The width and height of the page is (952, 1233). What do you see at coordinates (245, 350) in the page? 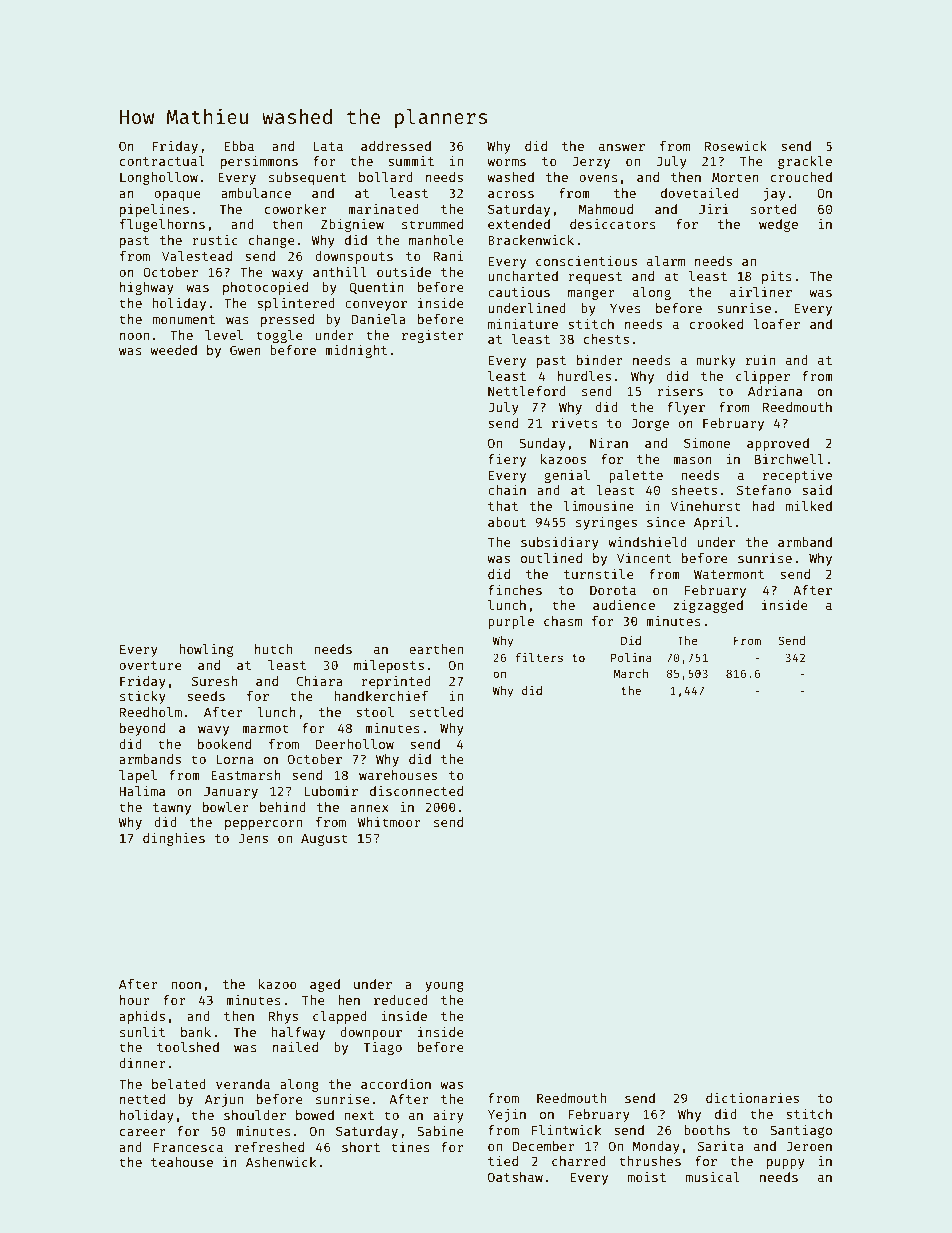
I see `Gwen` at bounding box center [245, 350].
